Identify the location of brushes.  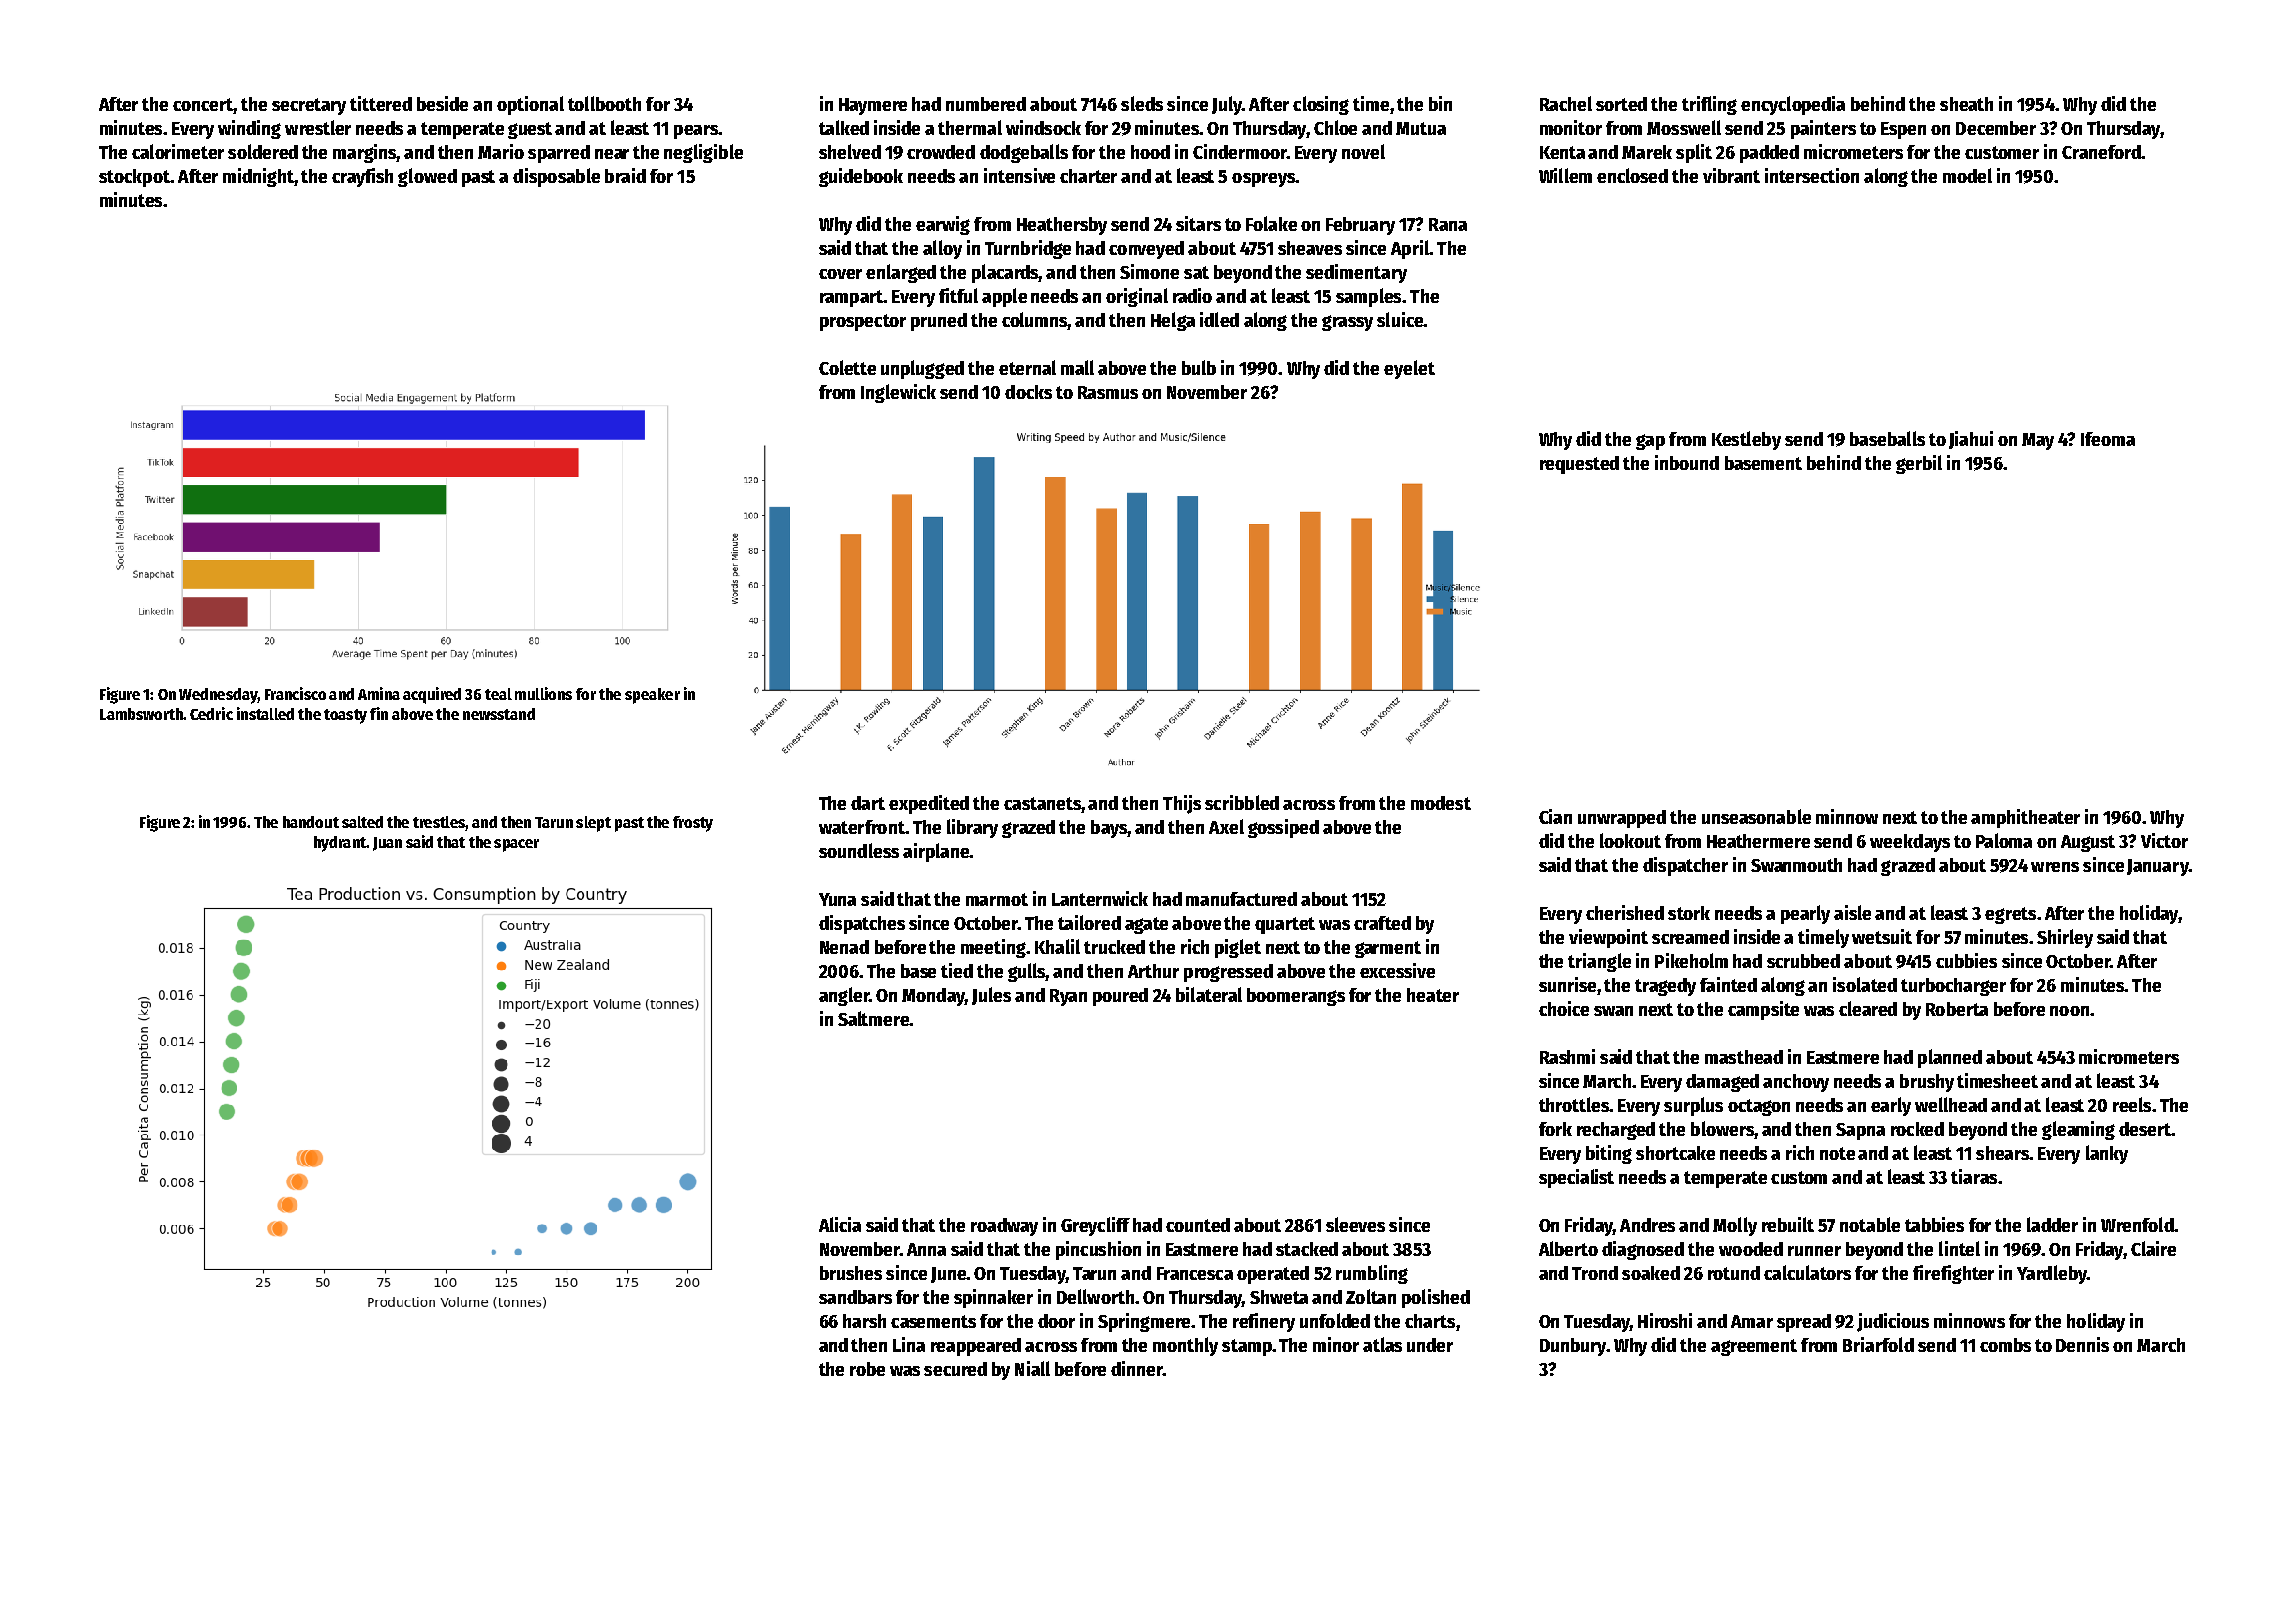
(851, 1273).
